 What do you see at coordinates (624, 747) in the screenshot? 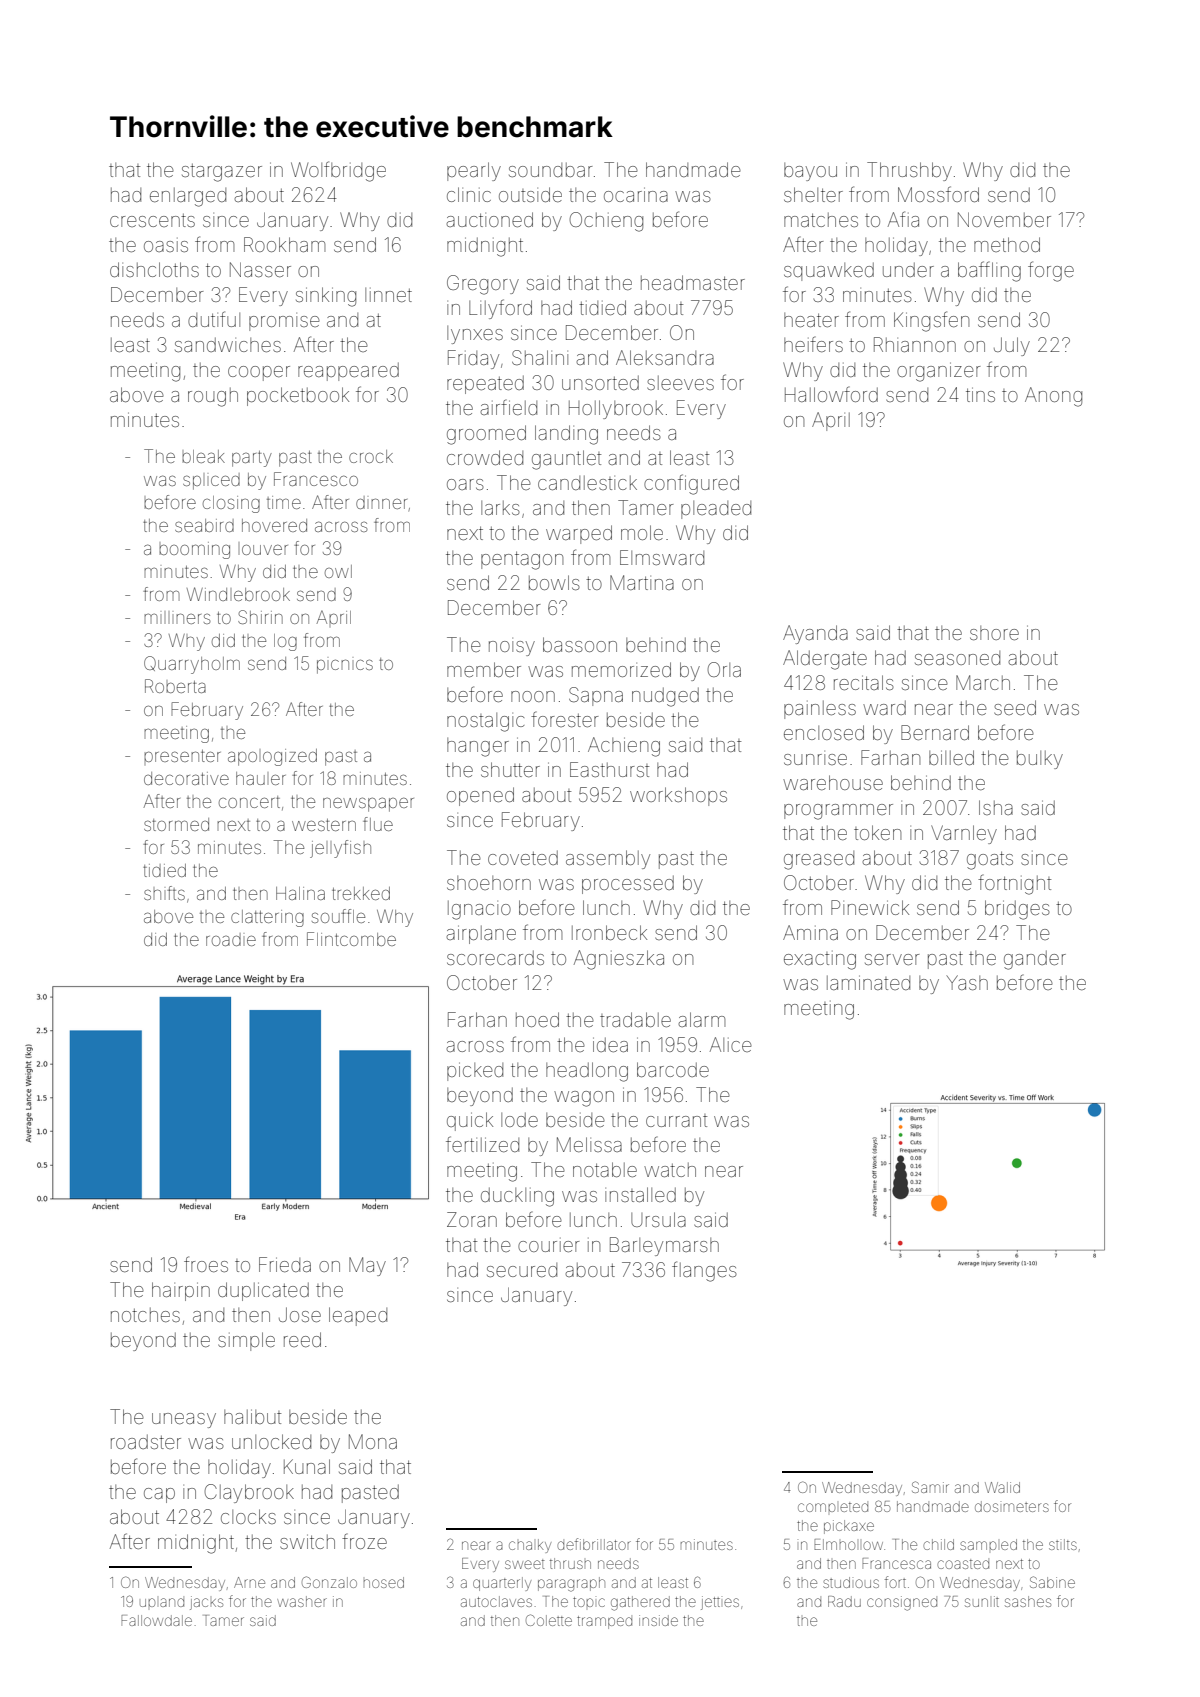
I see `Achieng` at bounding box center [624, 747].
